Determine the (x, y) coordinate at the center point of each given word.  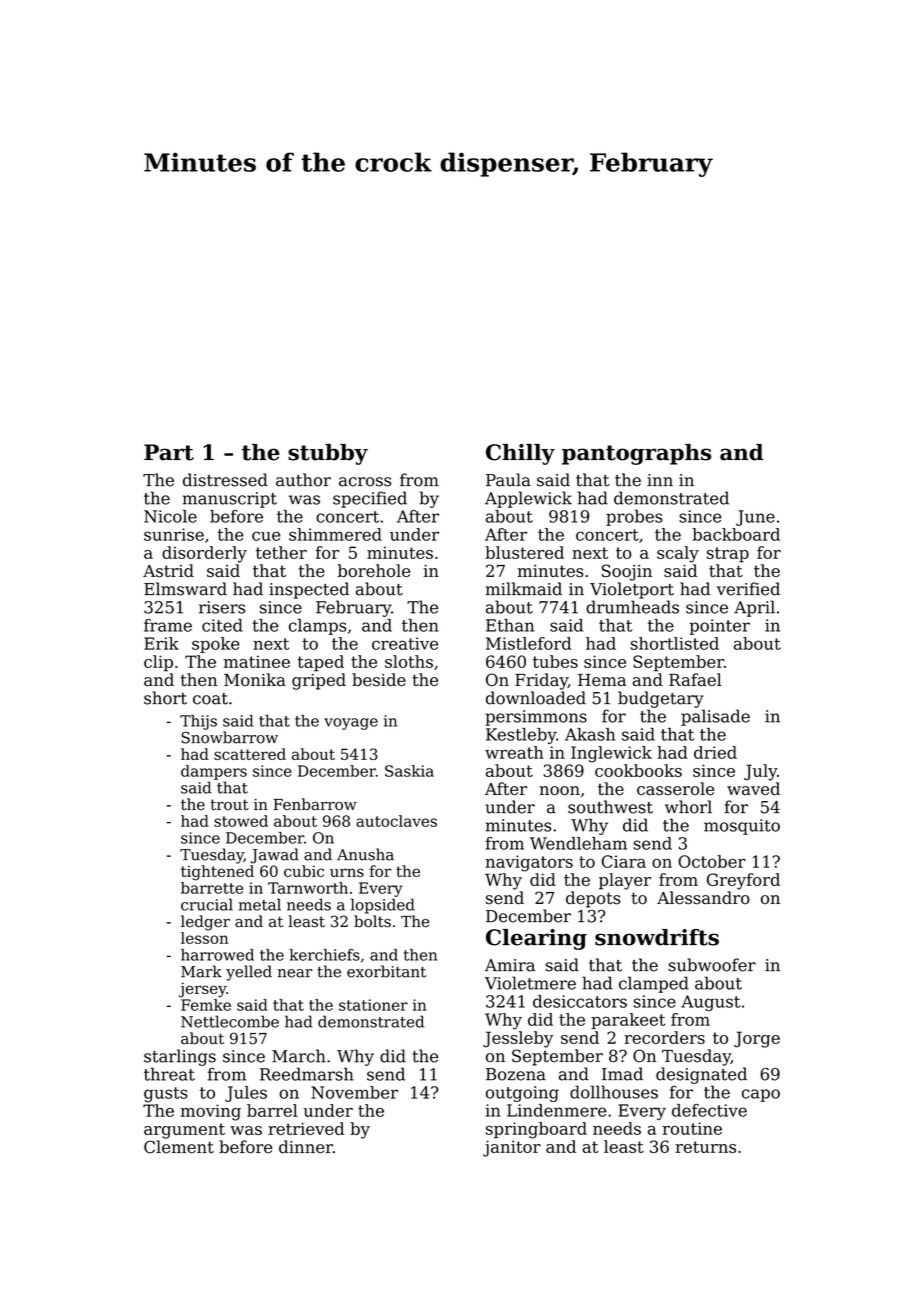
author (303, 480)
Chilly (520, 454)
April (754, 608)
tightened (217, 873)
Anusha (365, 854)
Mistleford (528, 643)
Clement (179, 1147)
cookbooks (638, 770)
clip (158, 663)
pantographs (636, 454)
